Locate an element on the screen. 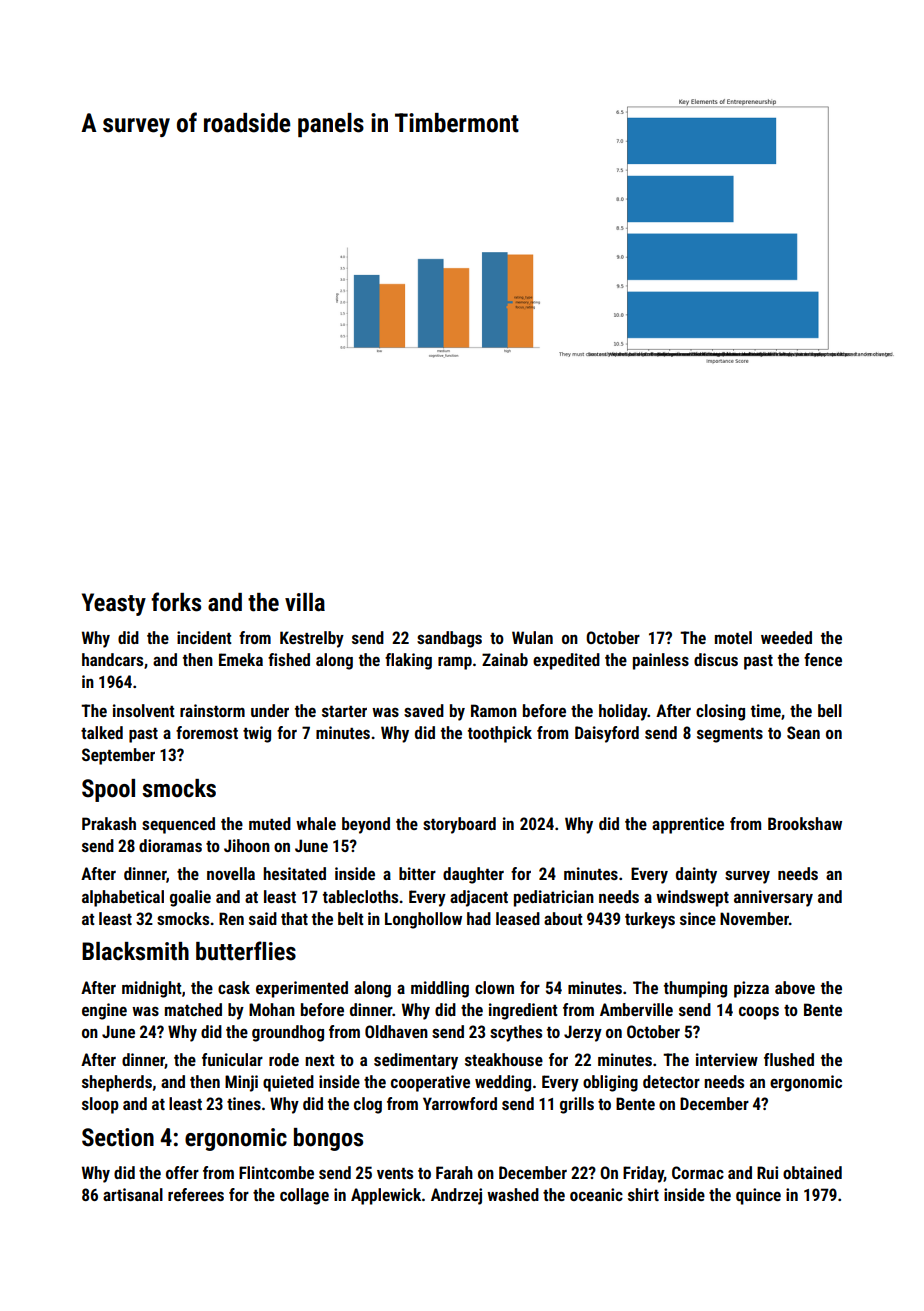 The height and width of the screenshot is (1311, 924). apprentice is located at coordinates (688, 825).
